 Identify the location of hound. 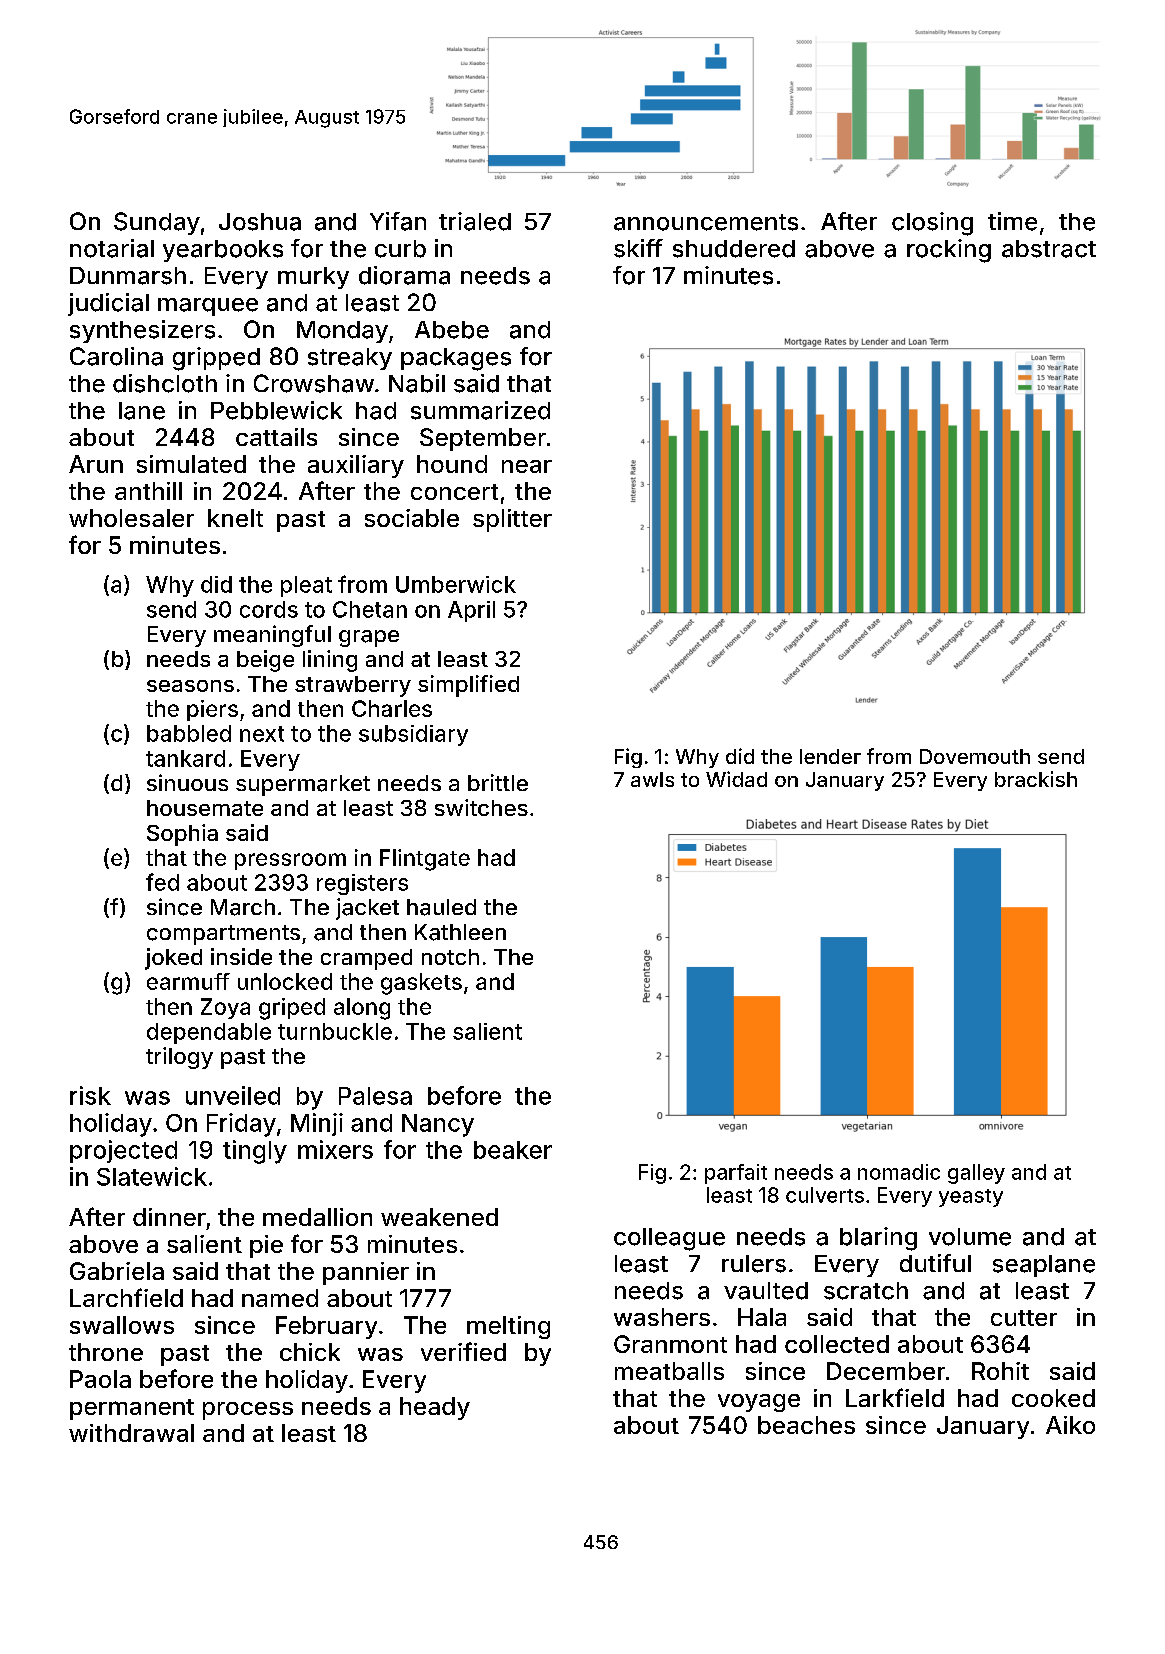
(452, 464).
